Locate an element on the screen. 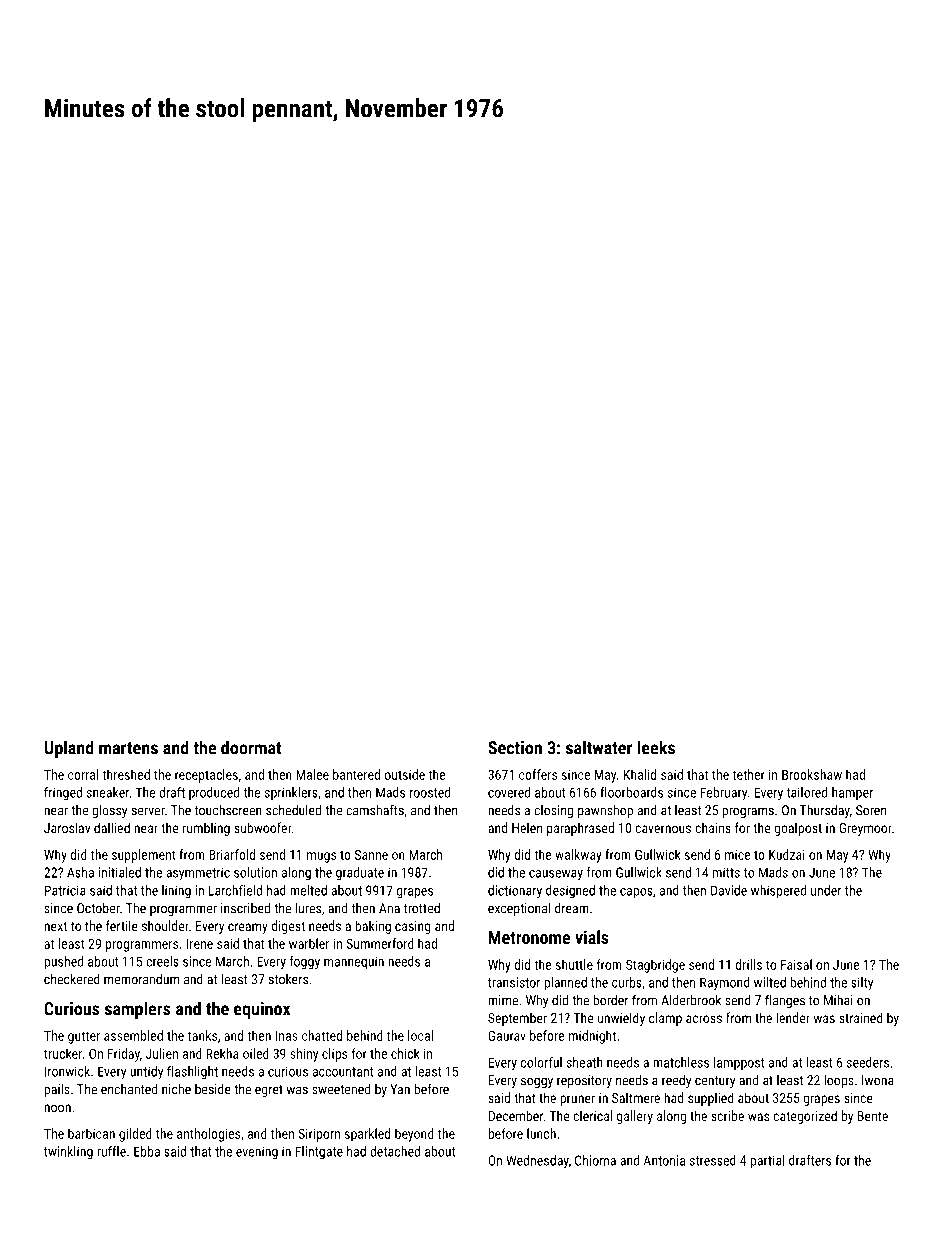 Image resolution: width=952 pixels, height=1233 pixels. noon is located at coordinates (57, 1108).
